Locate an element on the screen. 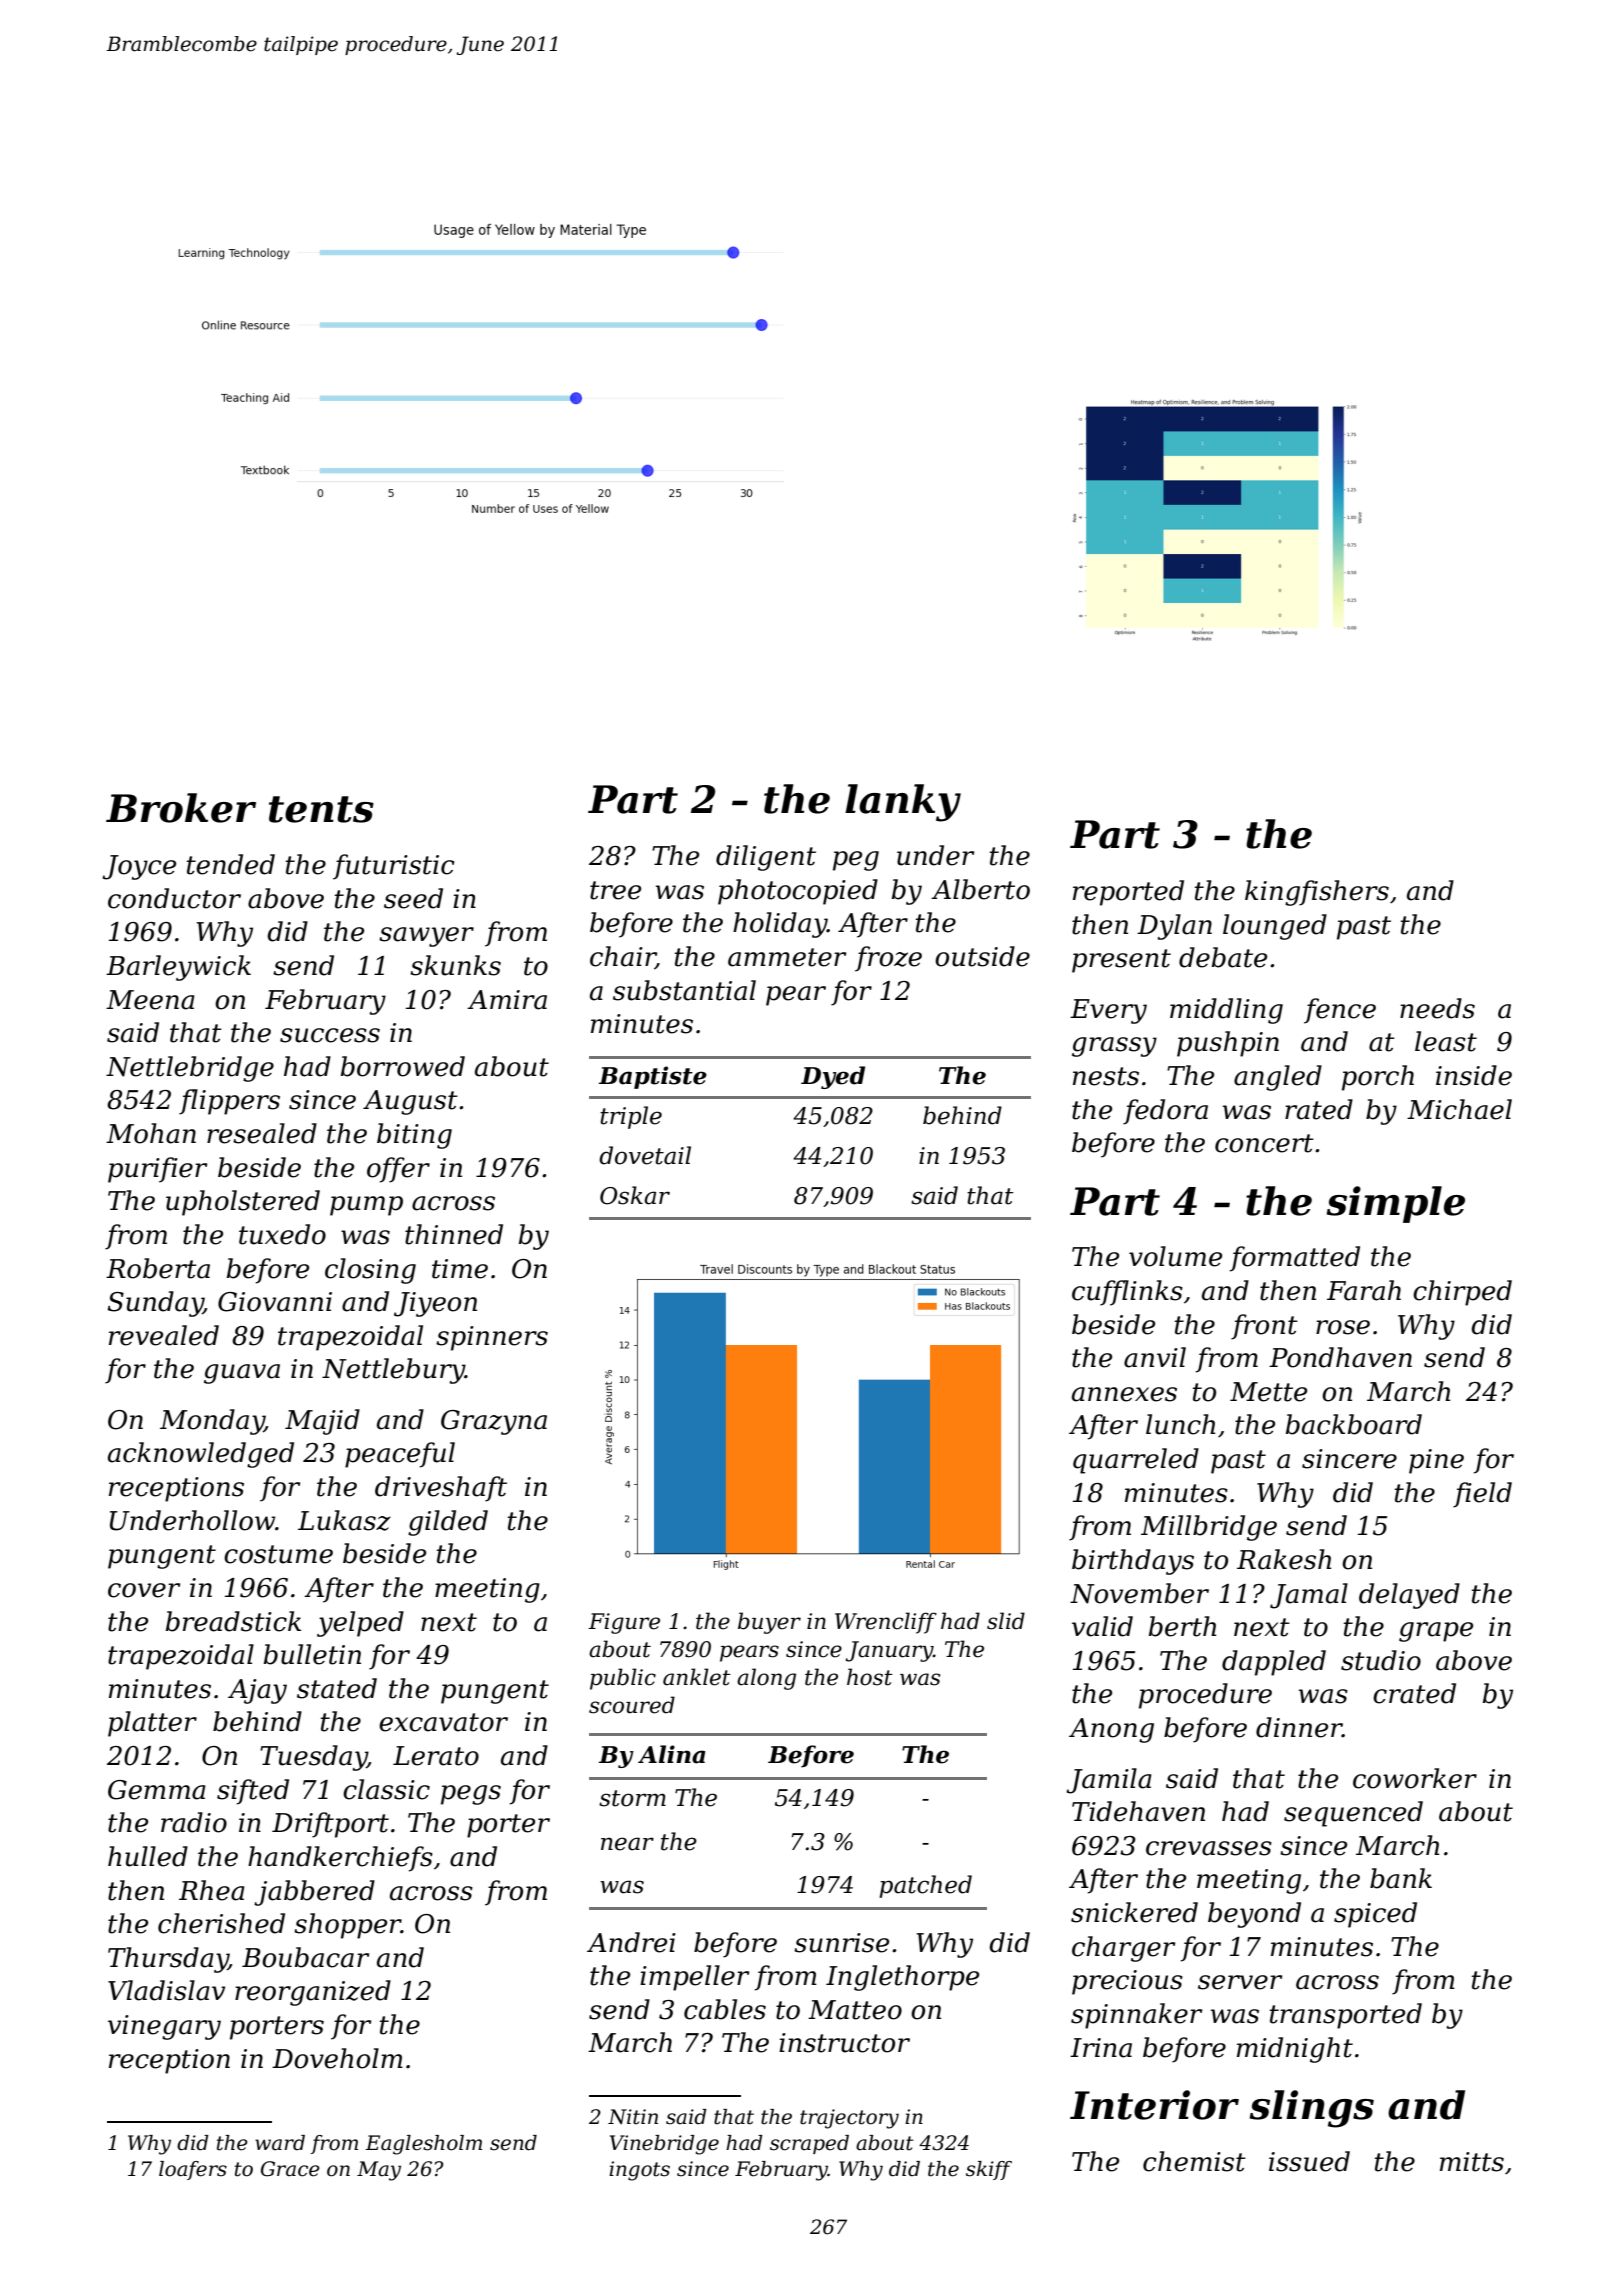  Jamila is located at coordinates (1109, 1781).
